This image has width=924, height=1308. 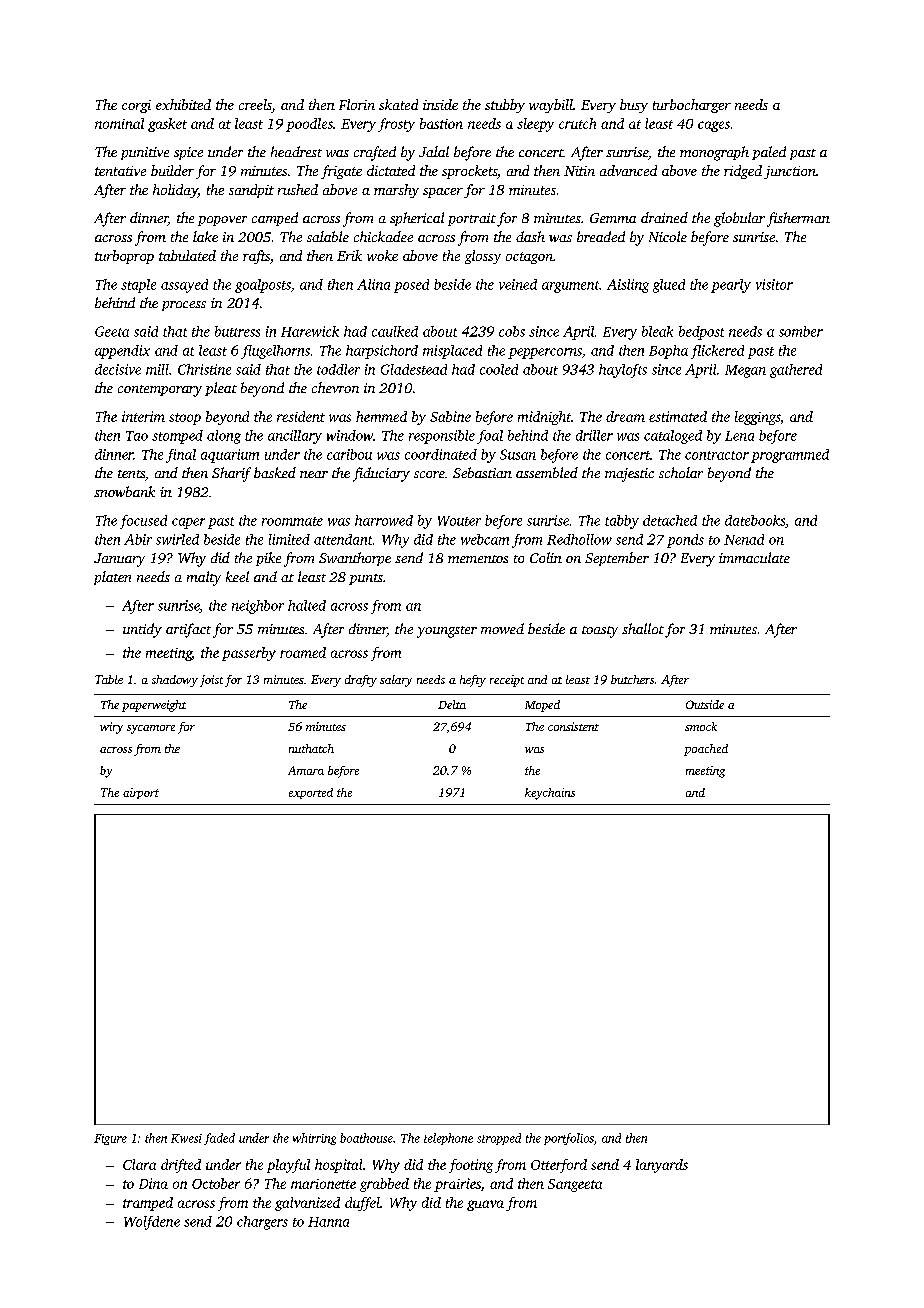 What do you see at coordinates (714, 153) in the image?
I see `monograph` at bounding box center [714, 153].
